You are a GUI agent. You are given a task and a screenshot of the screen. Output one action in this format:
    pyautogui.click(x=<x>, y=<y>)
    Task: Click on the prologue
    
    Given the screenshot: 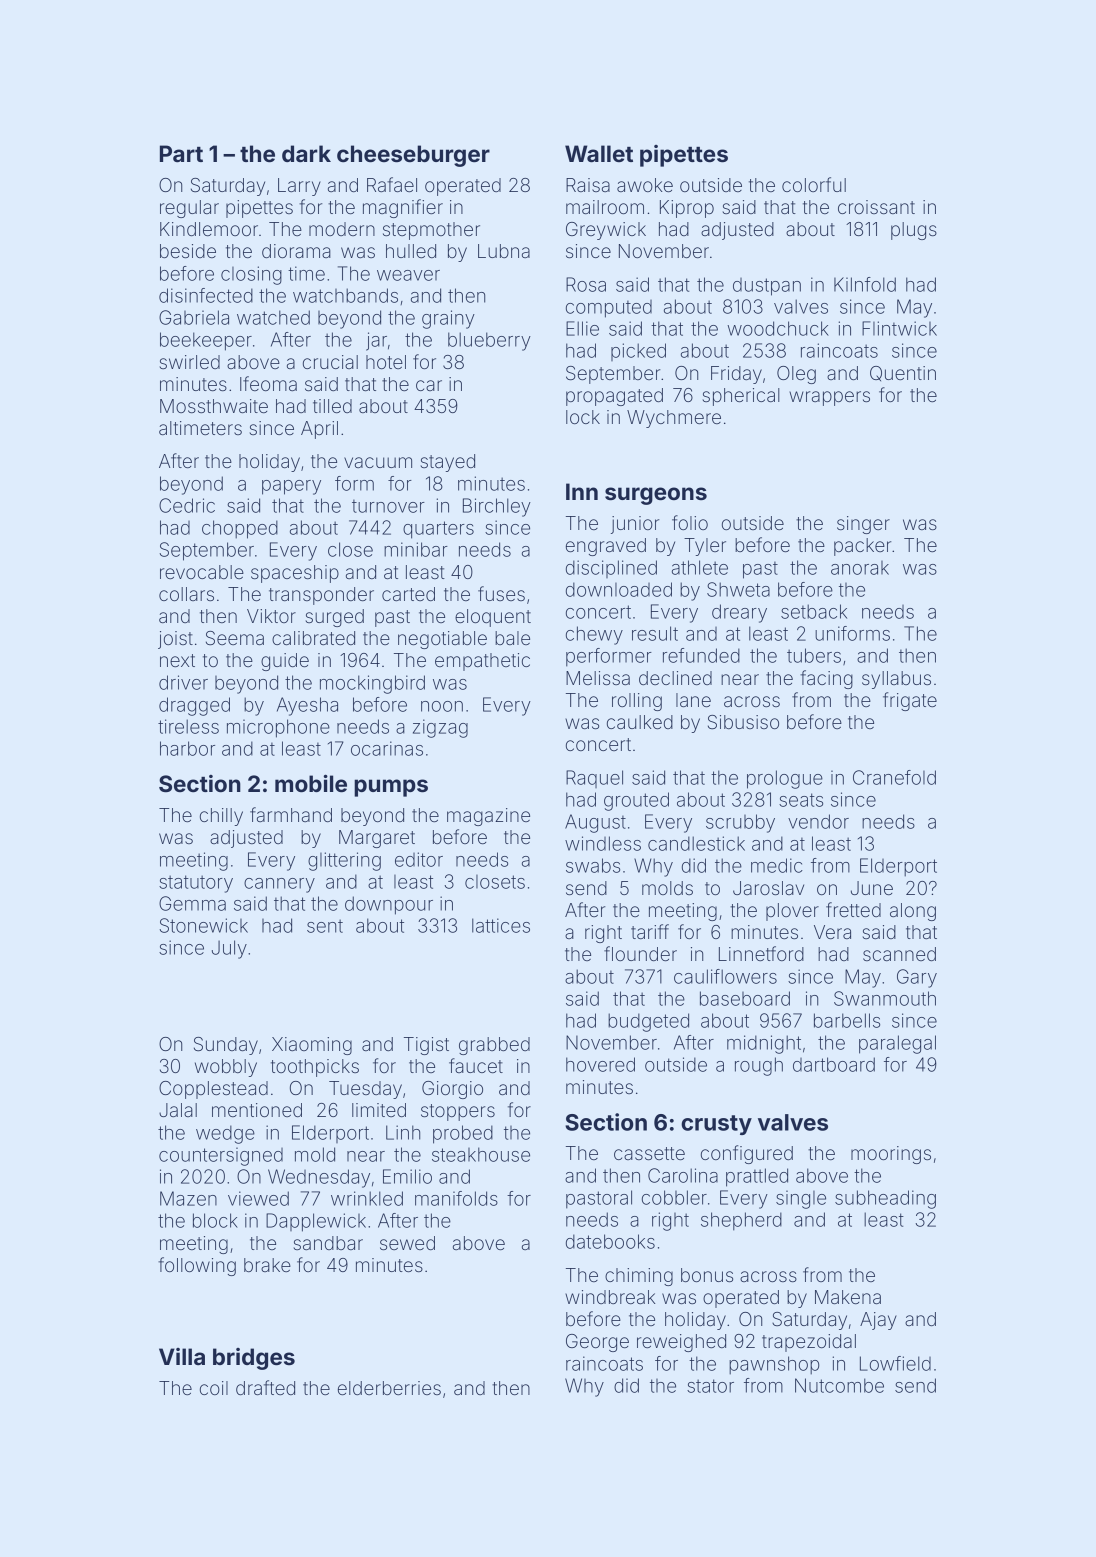 What is the action you would take?
    pyautogui.click(x=785, y=779)
